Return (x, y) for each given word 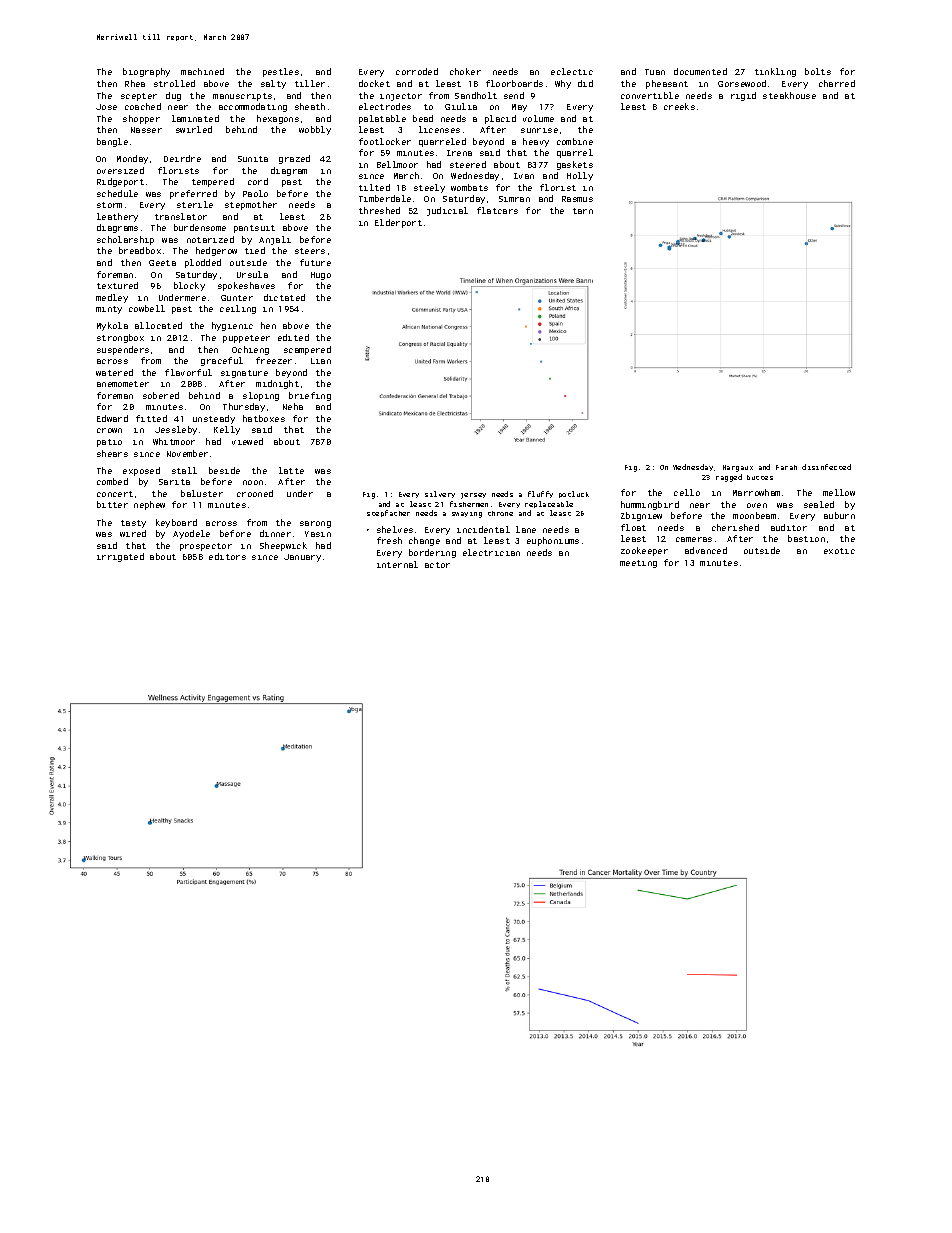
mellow (839, 492)
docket (374, 83)
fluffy (540, 494)
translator (181, 216)
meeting (638, 564)
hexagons (278, 119)
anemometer (123, 384)
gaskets (575, 165)
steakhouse (789, 95)
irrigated (120, 557)
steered (468, 164)
